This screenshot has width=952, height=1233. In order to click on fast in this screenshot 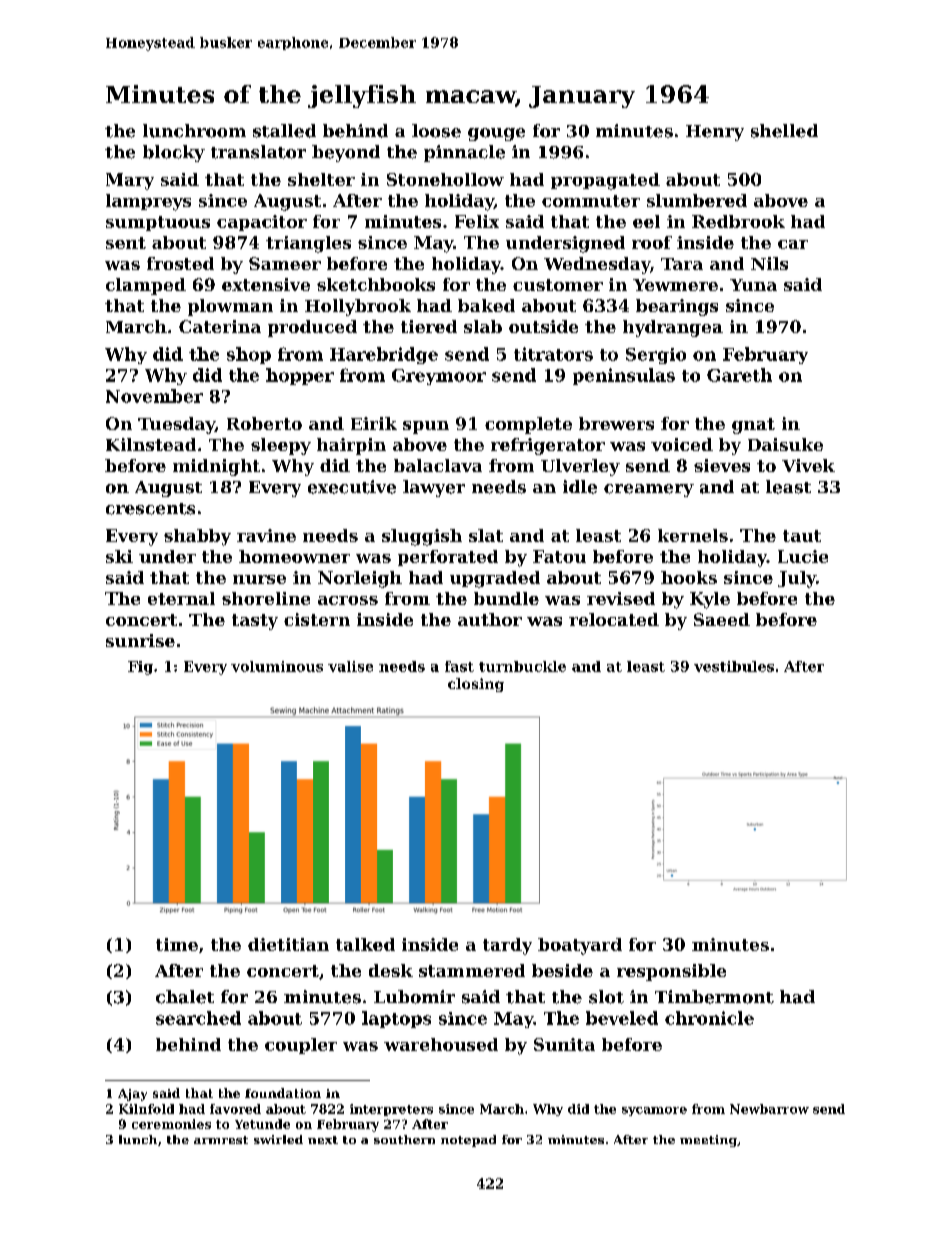, I will do `click(459, 666)`.
